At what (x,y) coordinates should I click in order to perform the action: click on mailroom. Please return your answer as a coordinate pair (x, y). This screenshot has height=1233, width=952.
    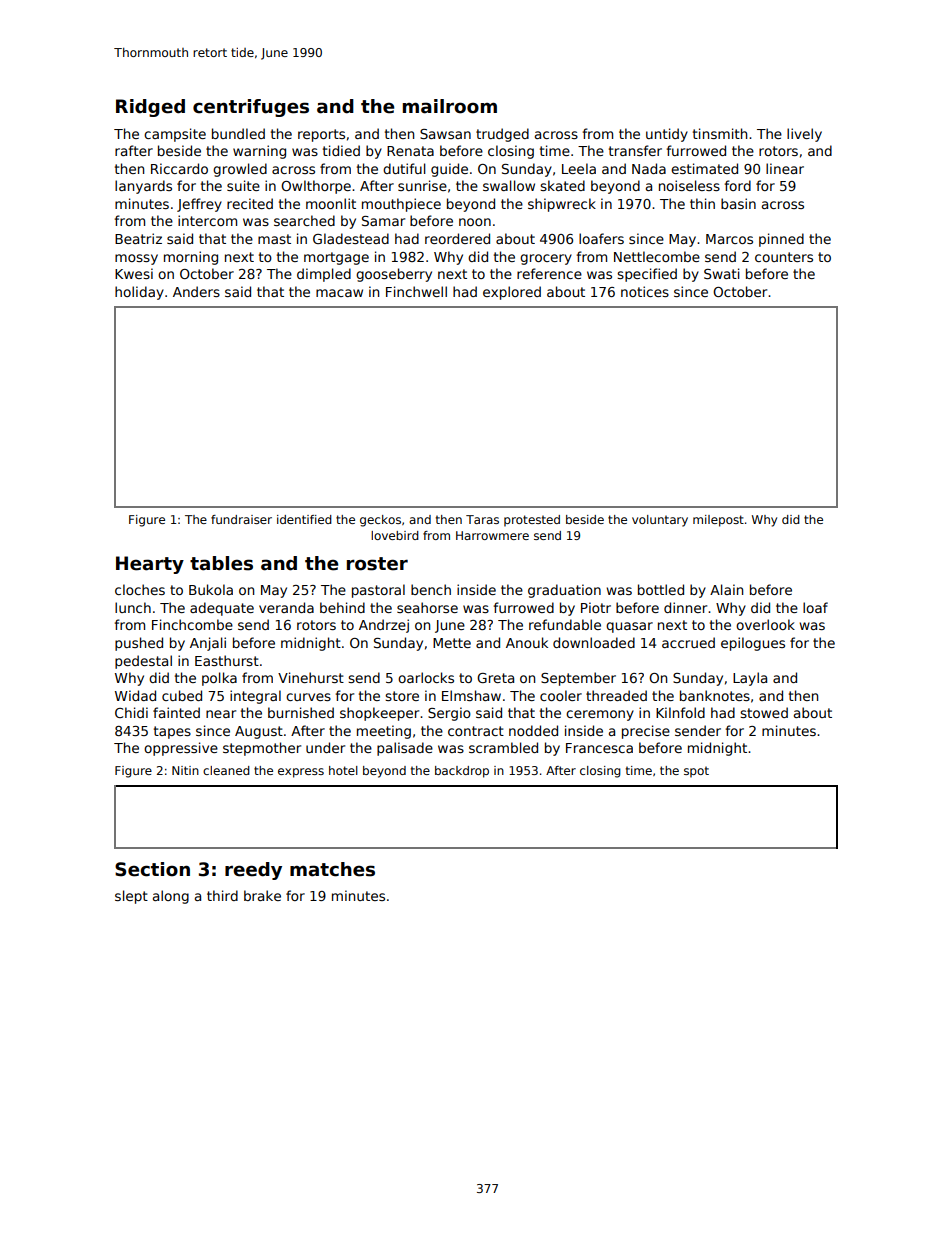
    Looking at the image, I should click on (450, 106).
